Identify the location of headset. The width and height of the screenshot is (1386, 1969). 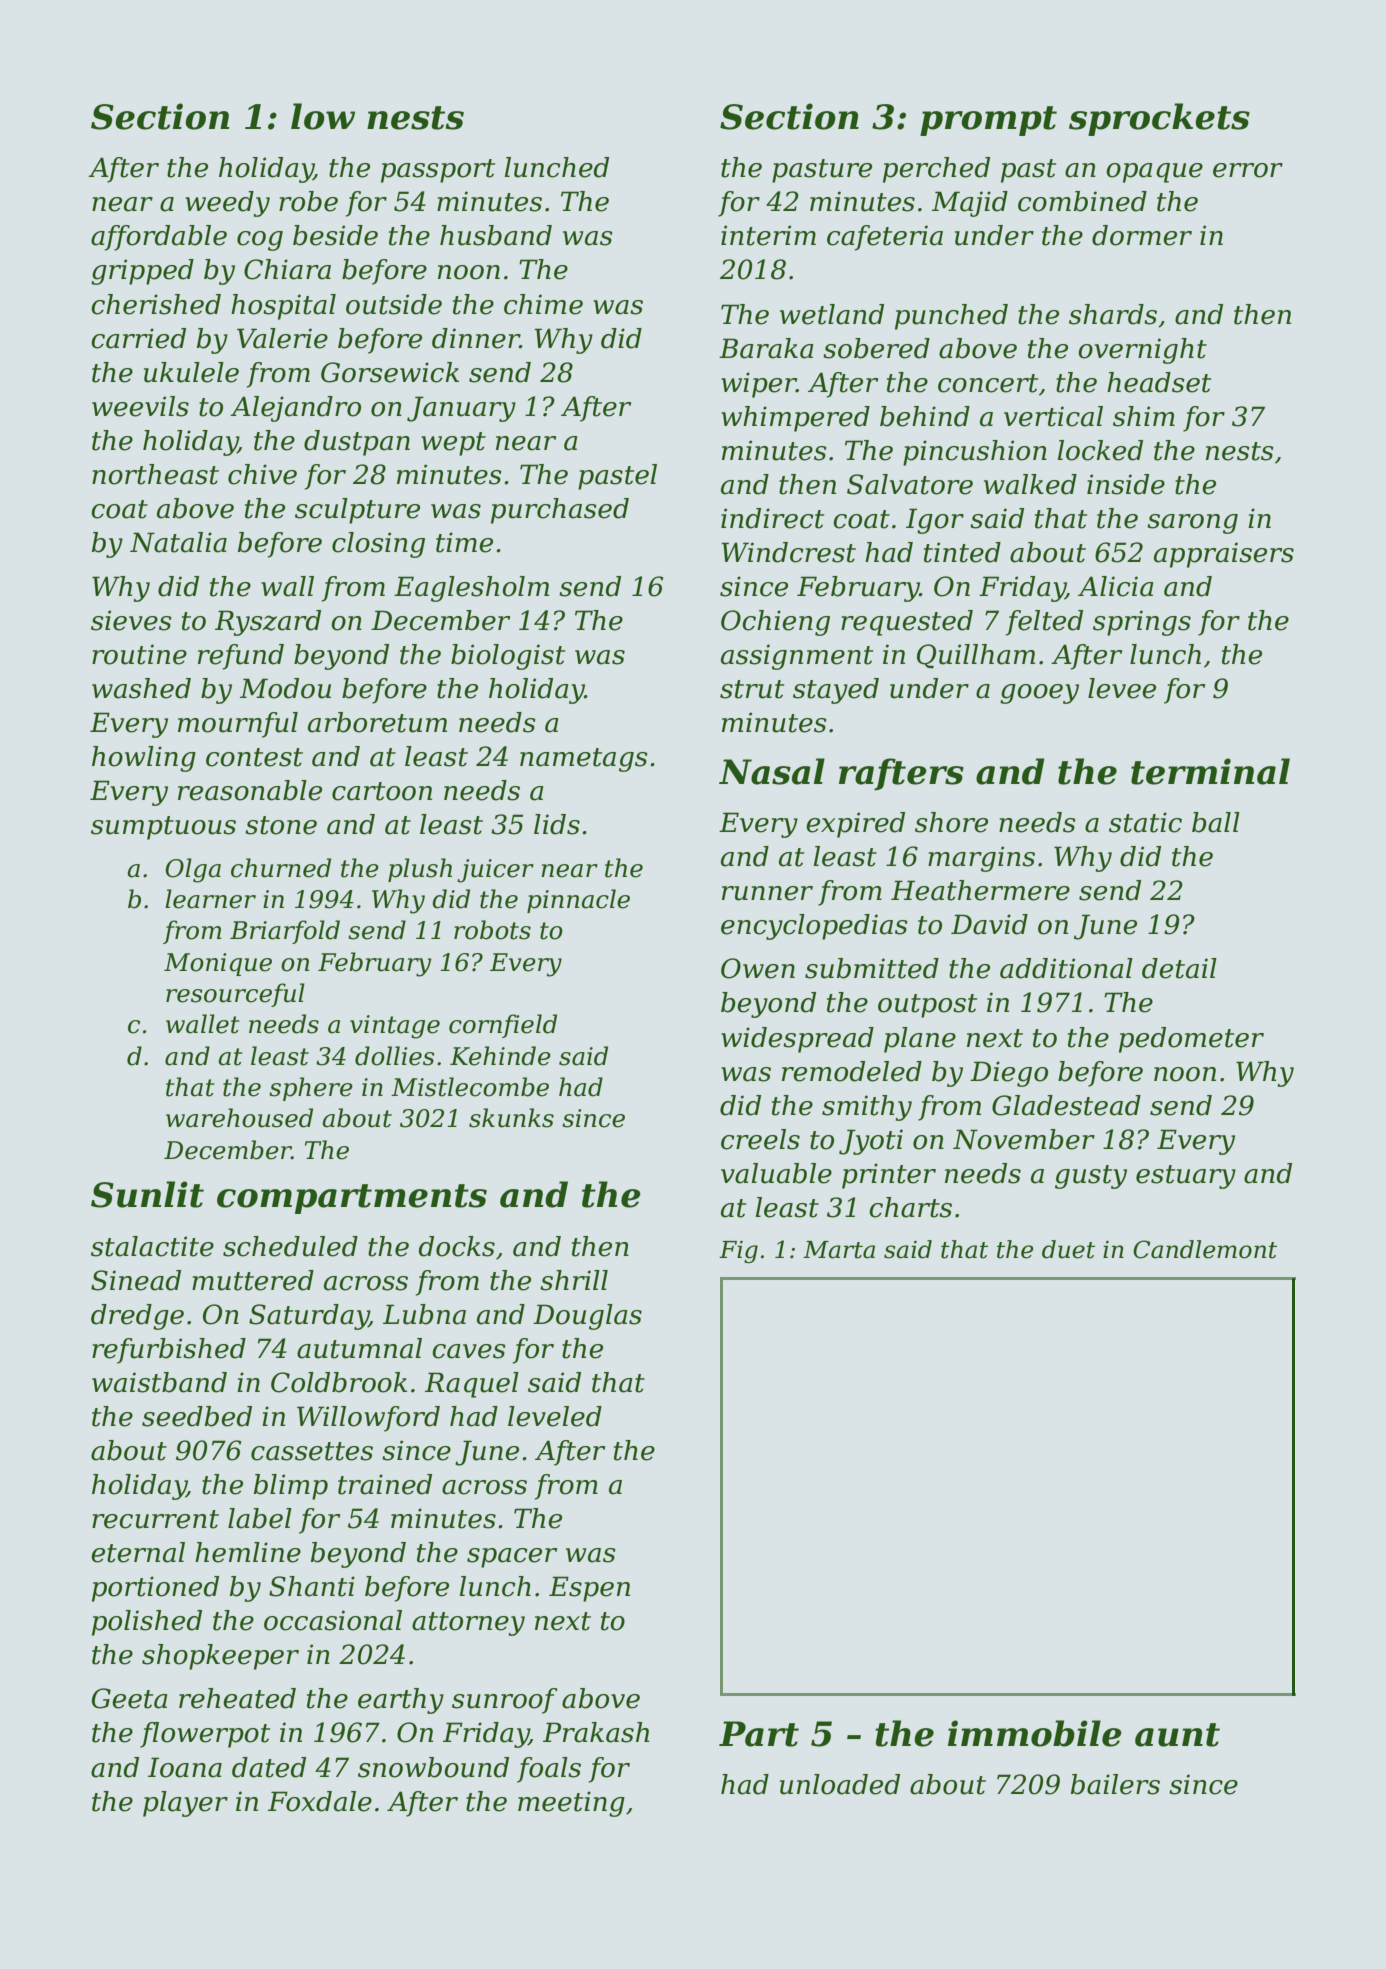
(1159, 382).
